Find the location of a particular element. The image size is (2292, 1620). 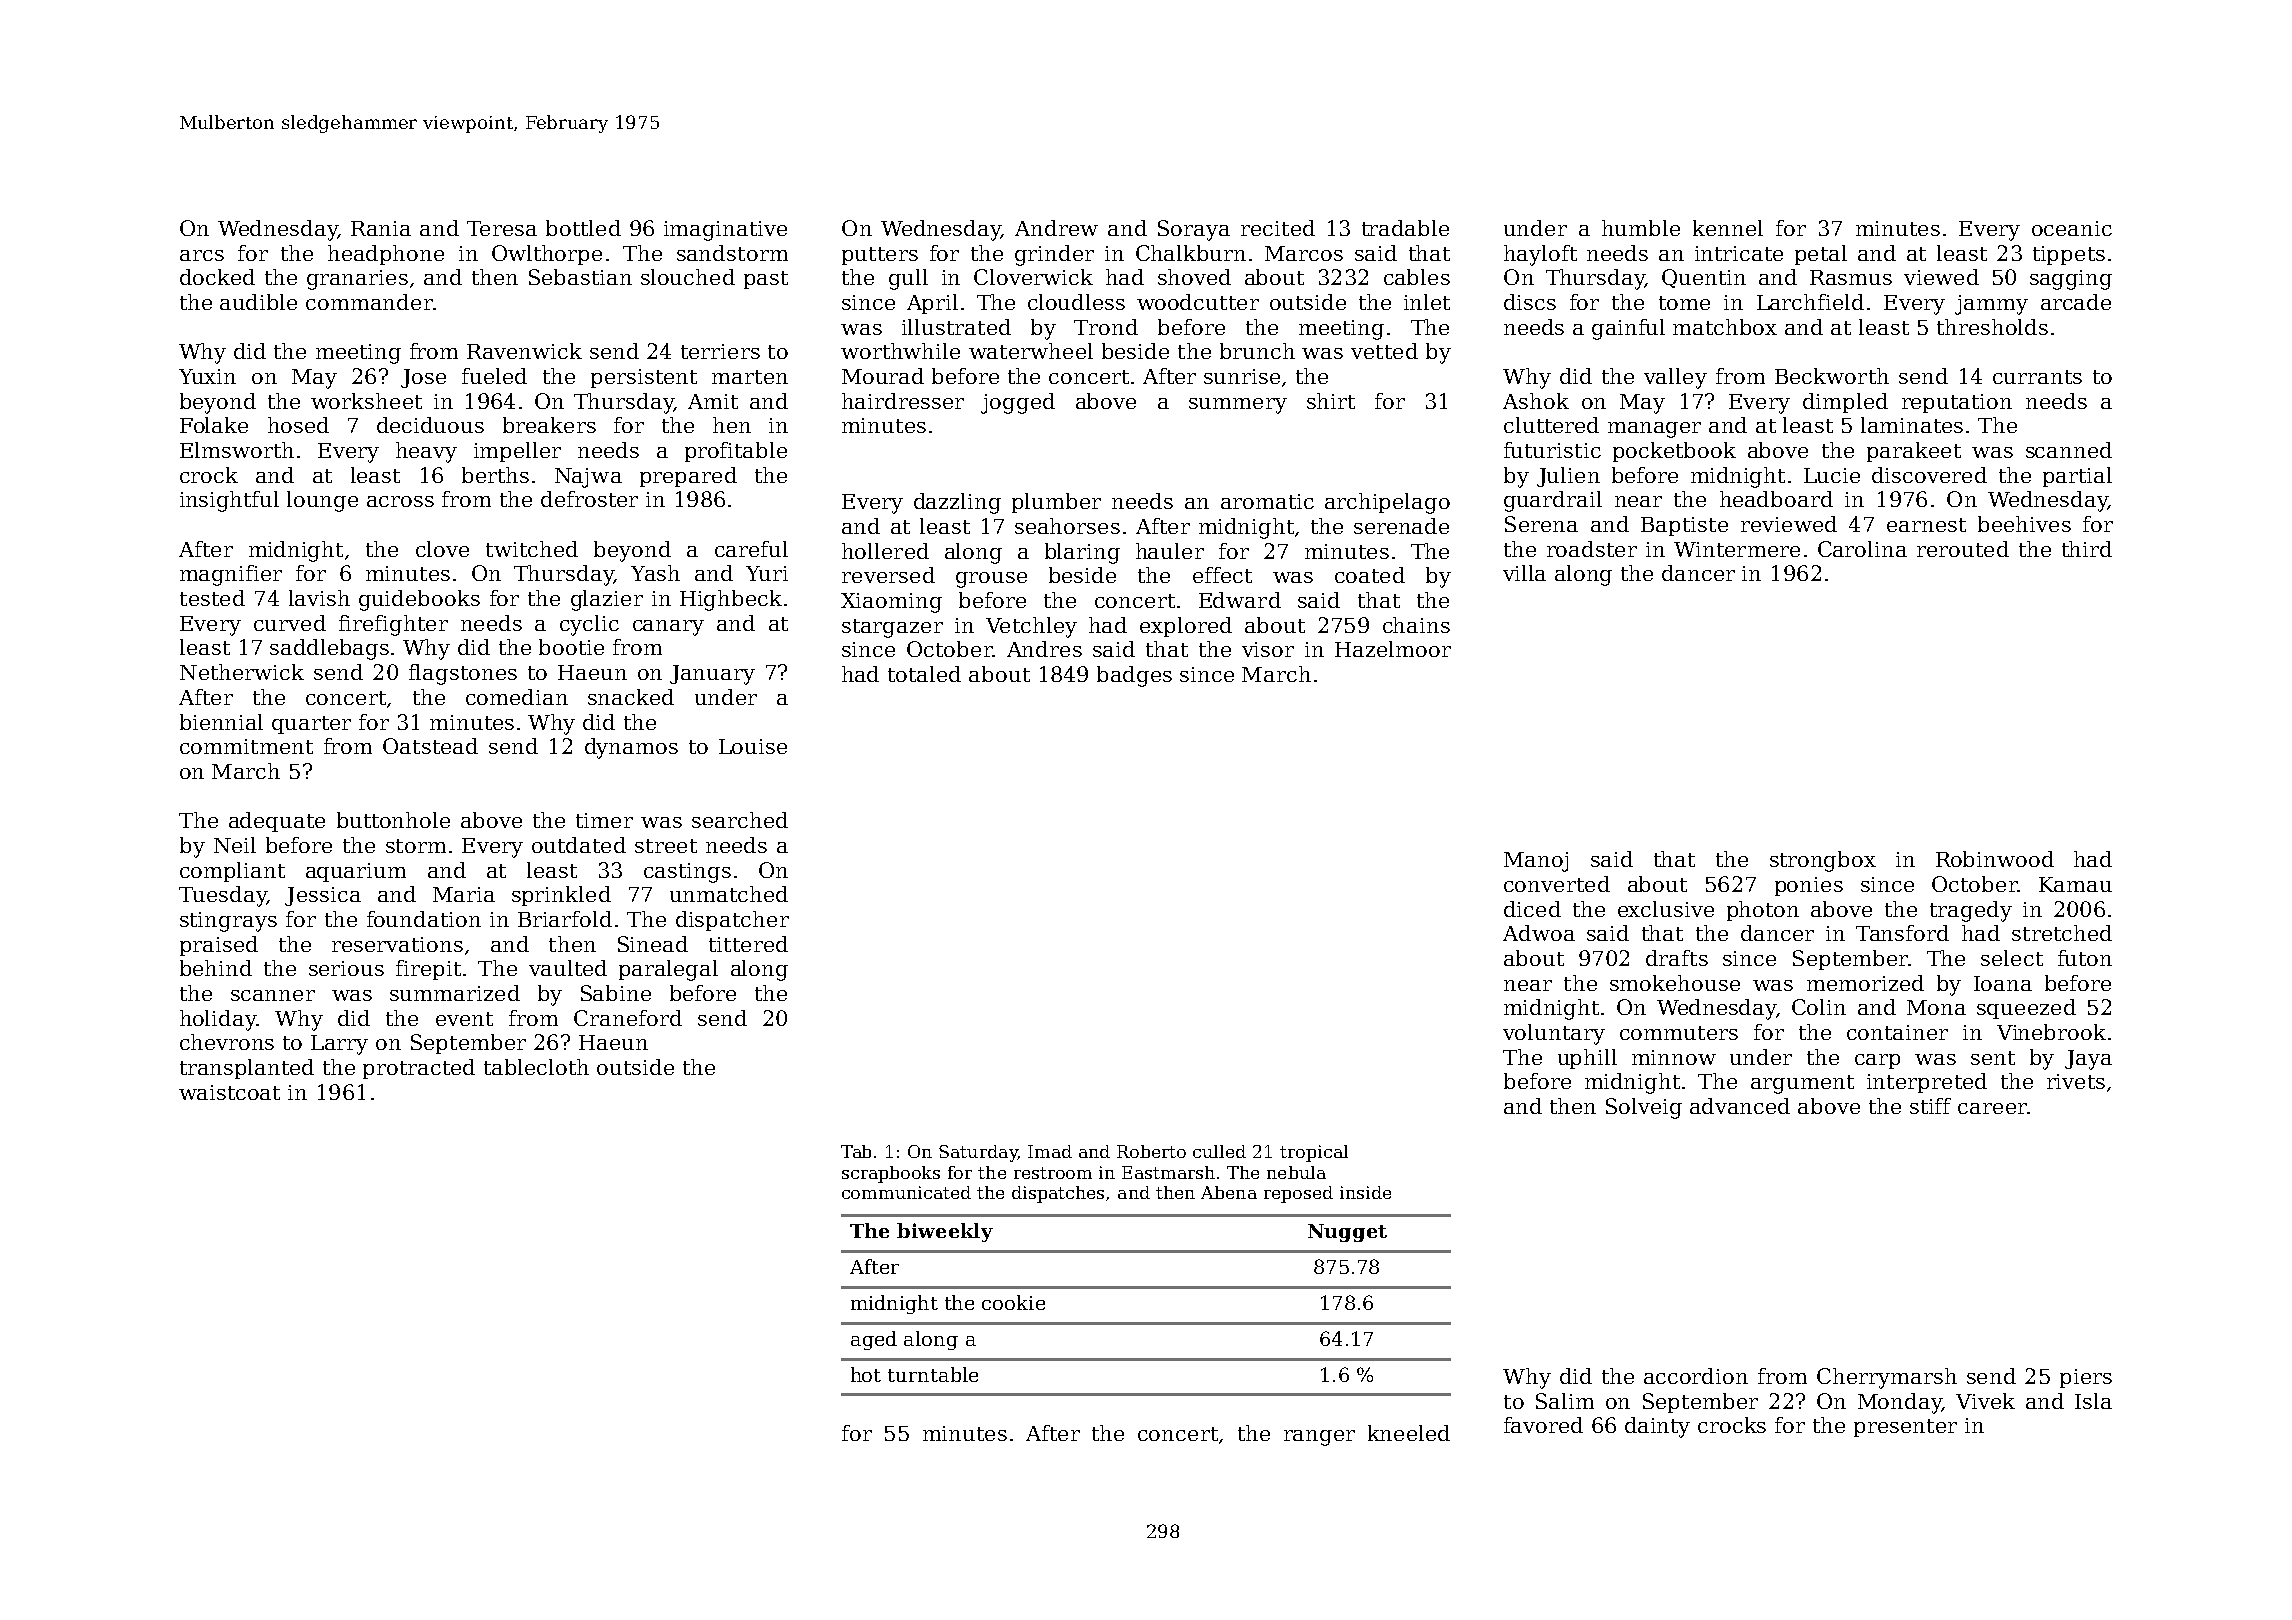

waistcoat is located at coordinates (229, 1092).
